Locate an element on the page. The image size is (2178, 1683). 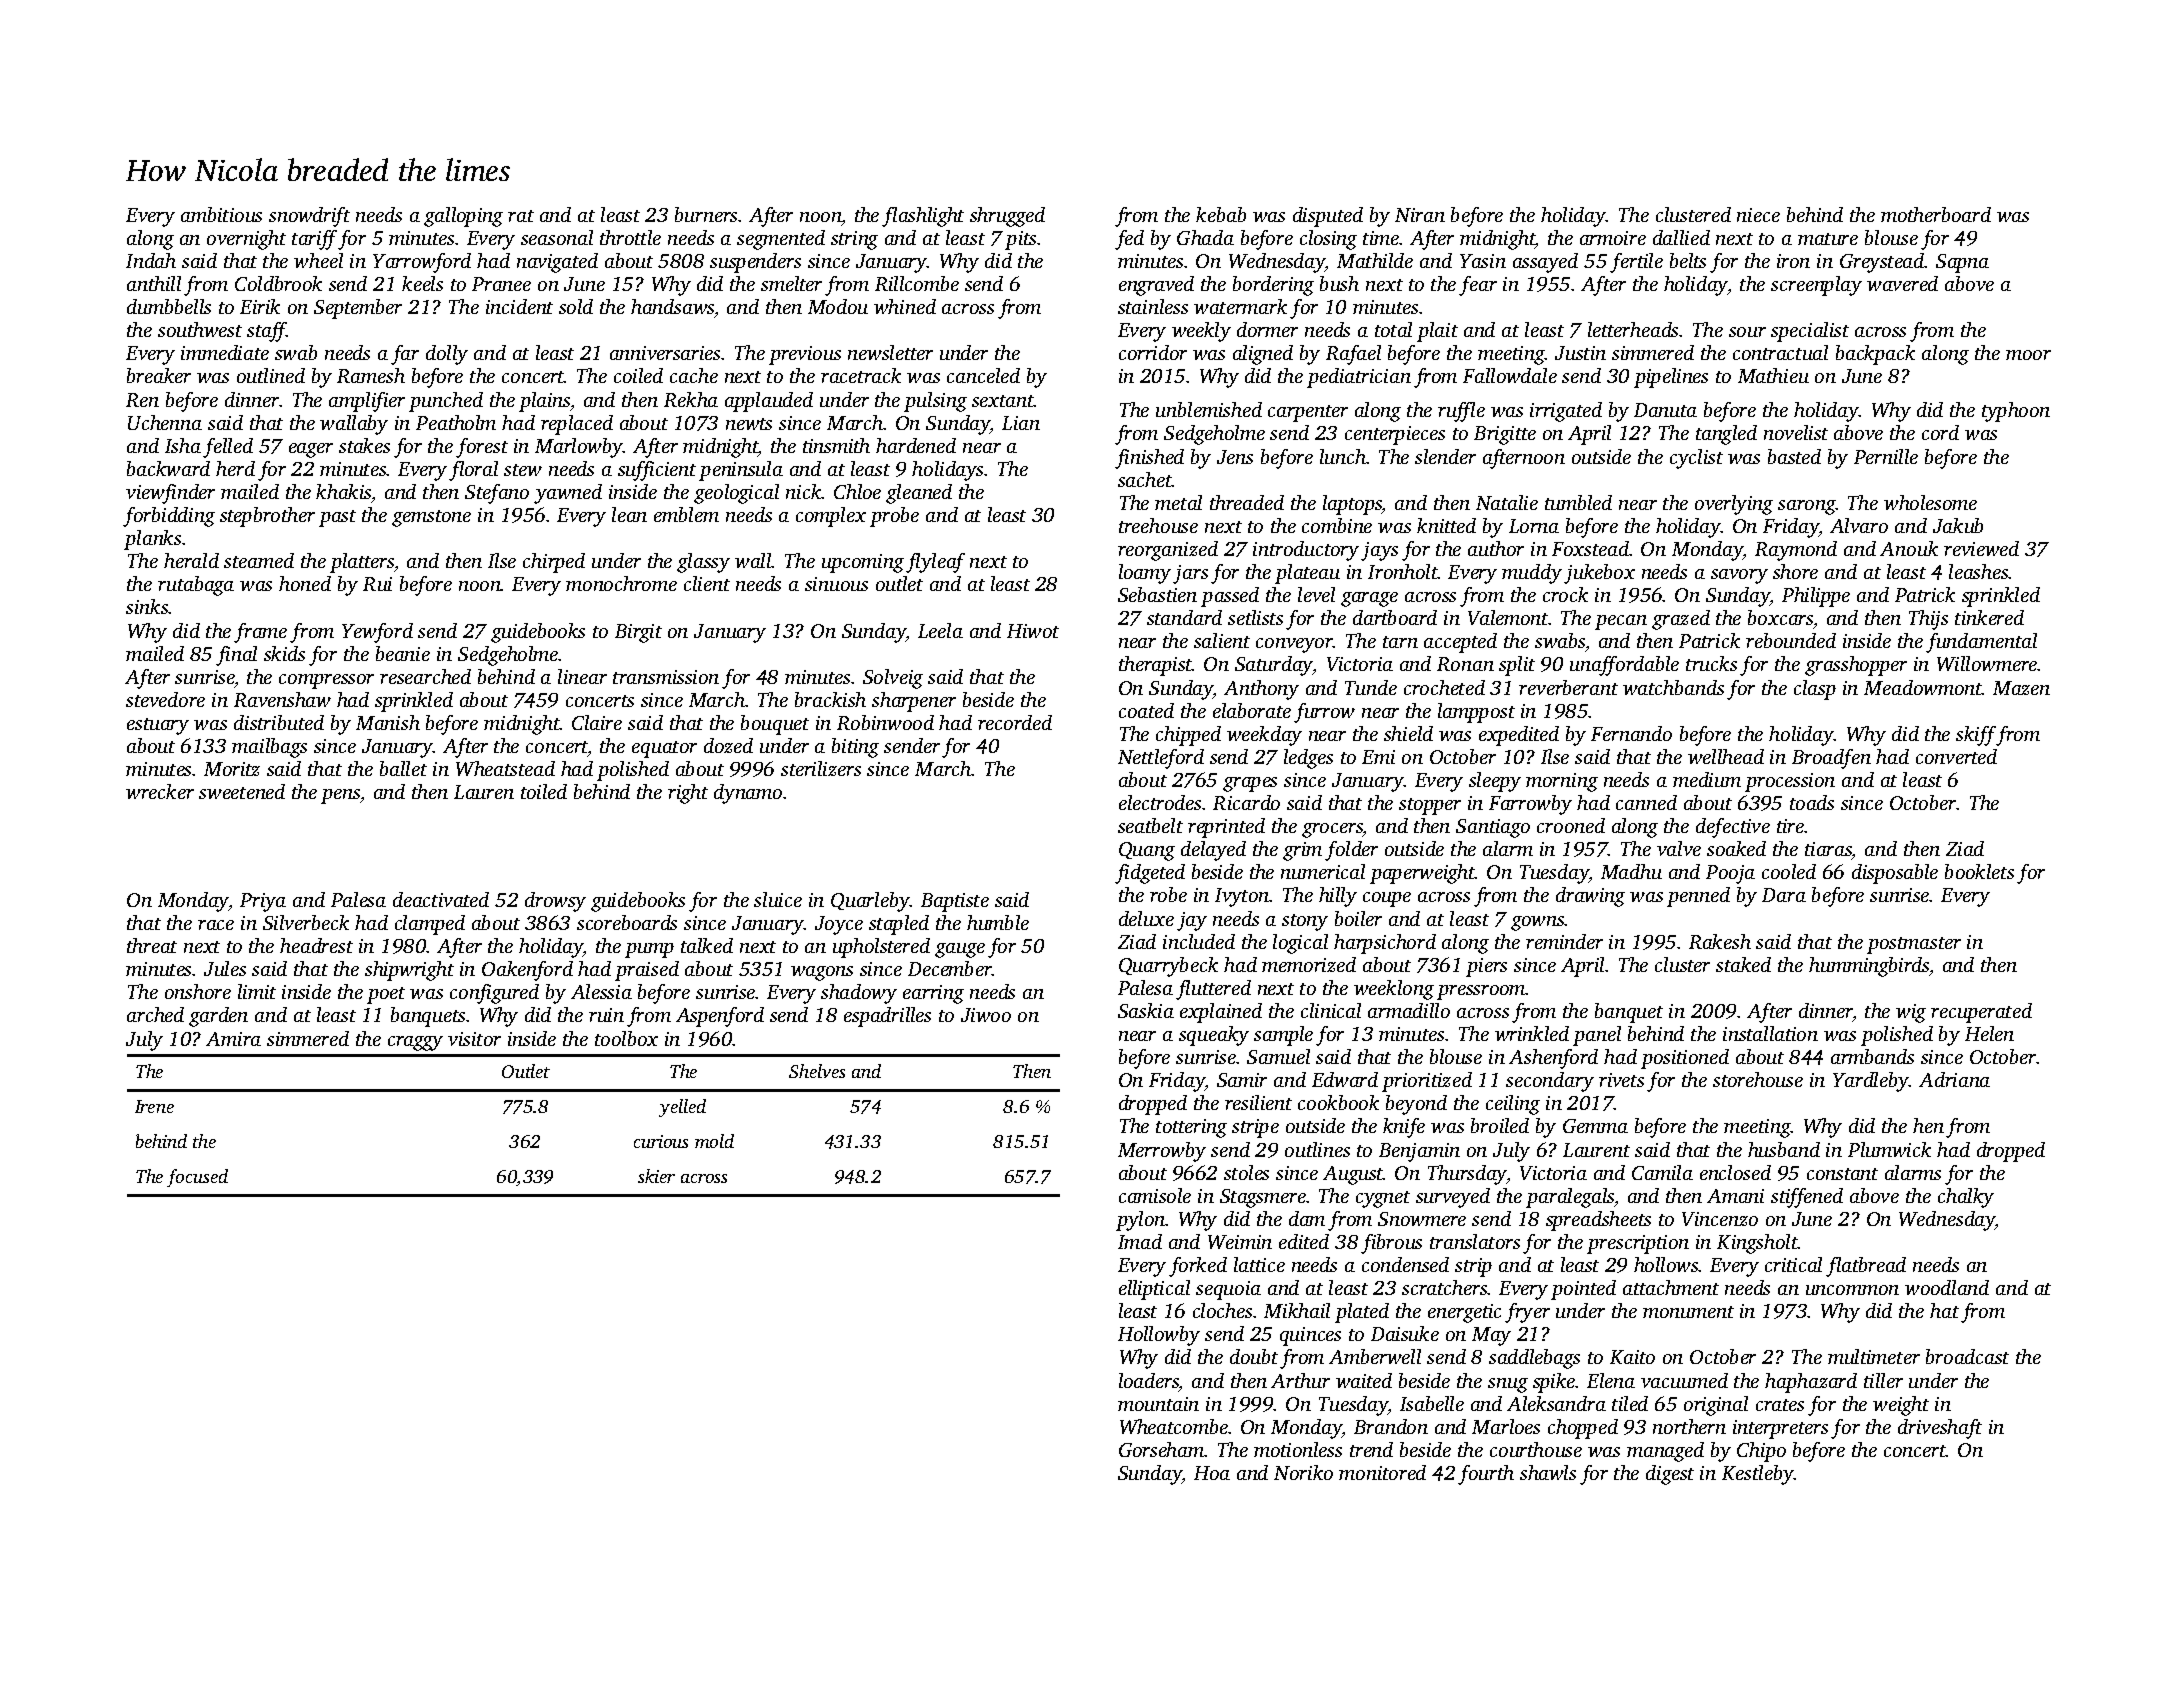
loaders is located at coordinates (1149, 1380).
